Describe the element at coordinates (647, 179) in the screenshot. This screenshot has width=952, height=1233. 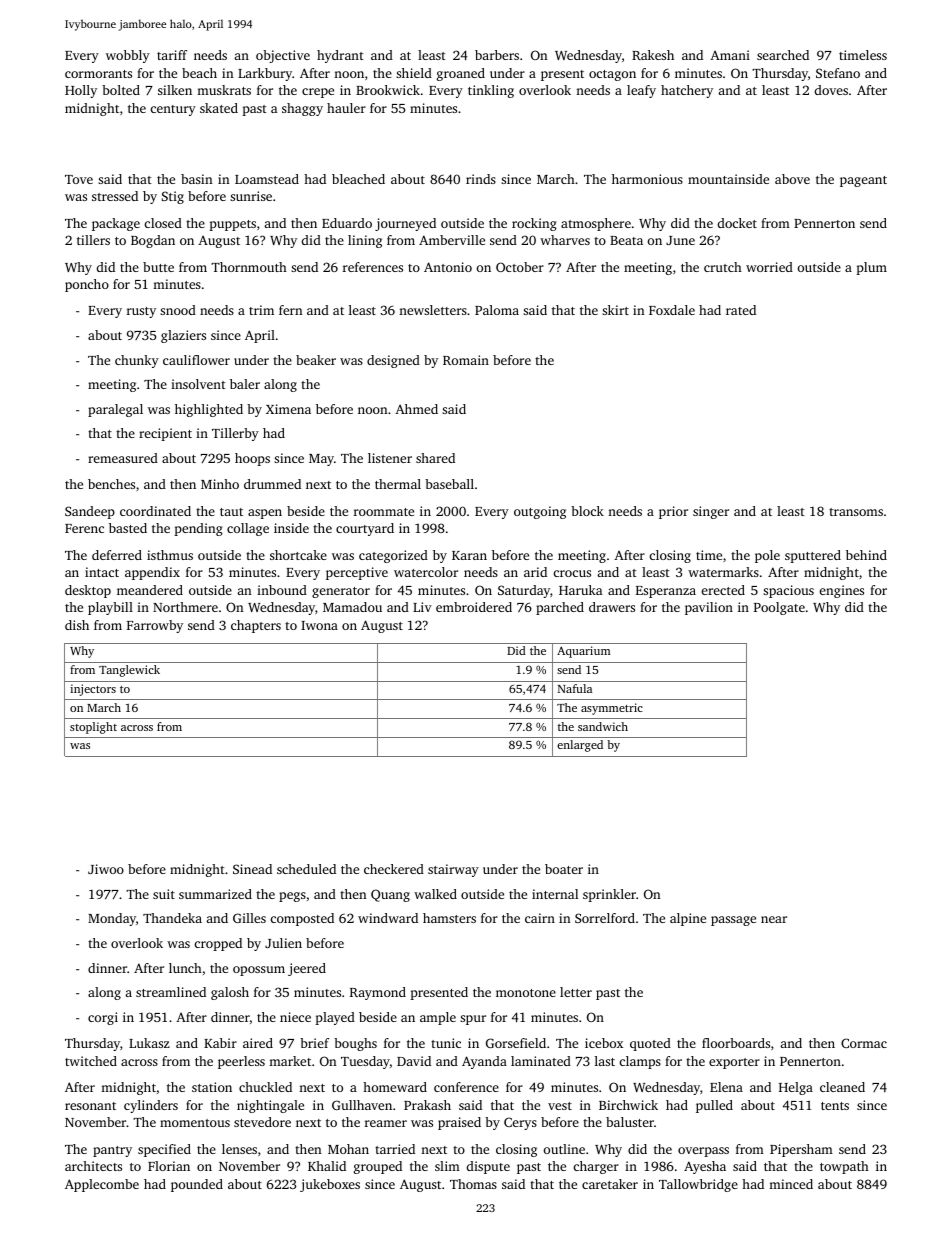
I see `harmonious` at that location.
